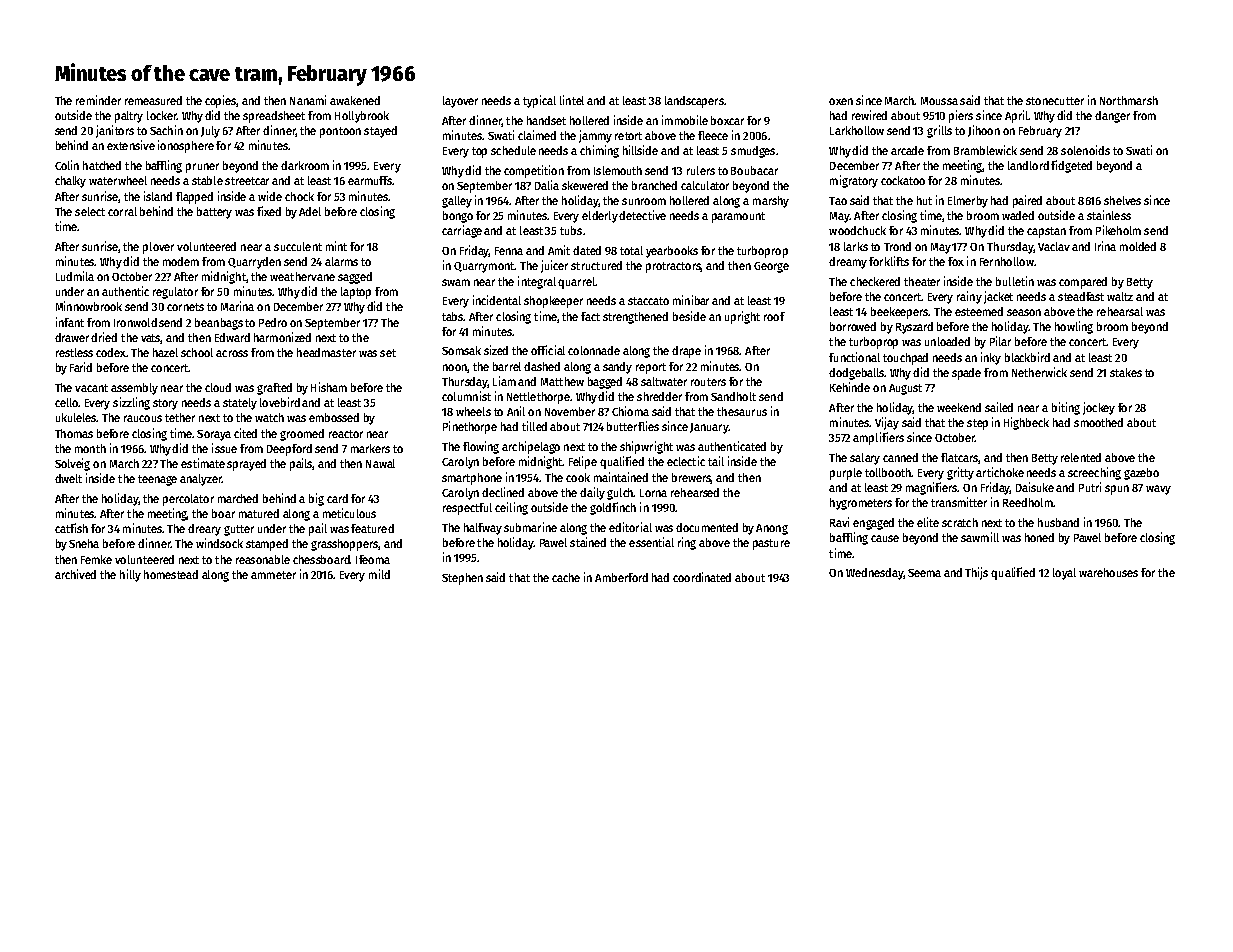 Image resolution: width=1233 pixels, height=952 pixels. Describe the element at coordinates (122, 211) in the screenshot. I see `corral` at that location.
